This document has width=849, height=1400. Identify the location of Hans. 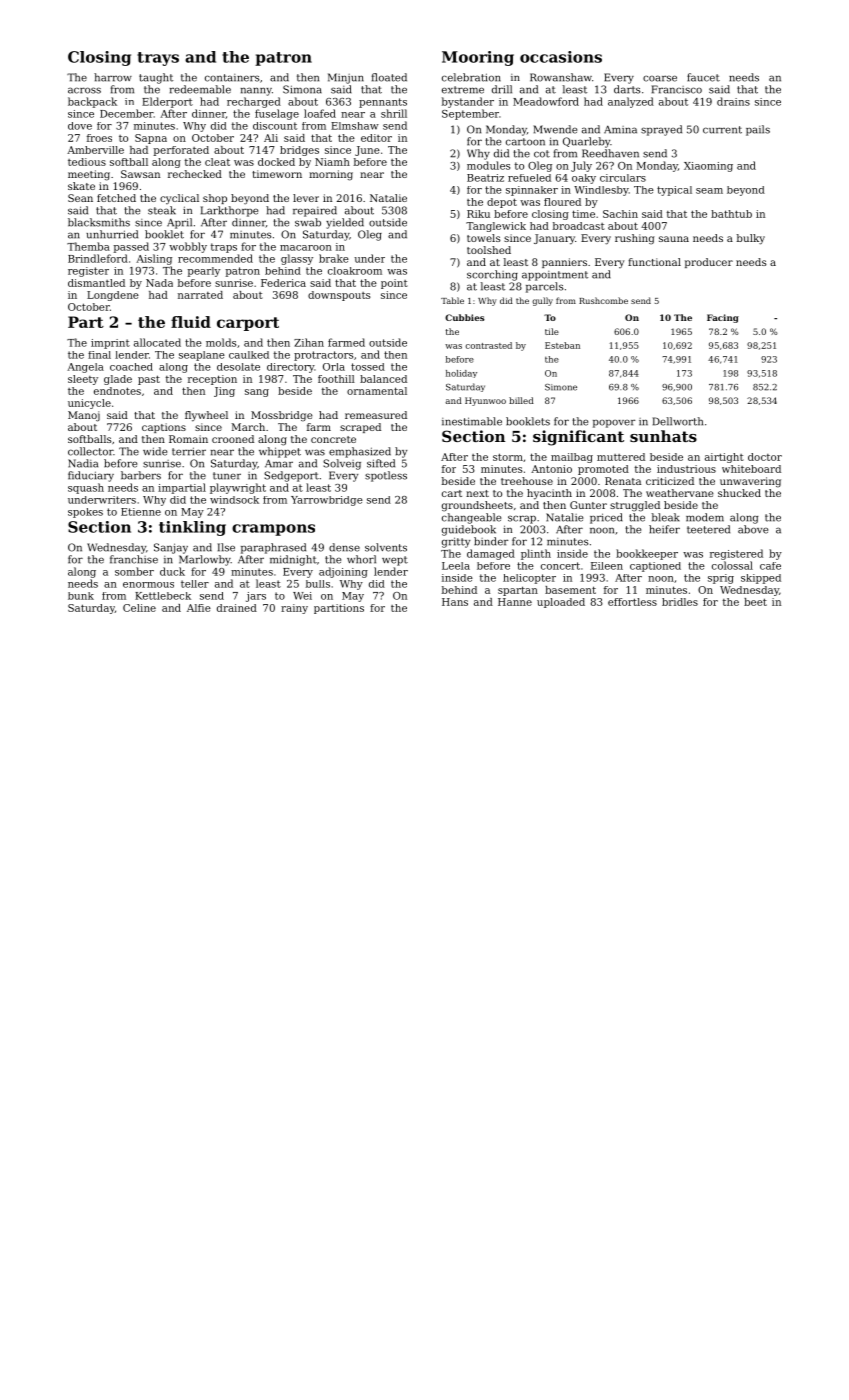
(455, 602).
